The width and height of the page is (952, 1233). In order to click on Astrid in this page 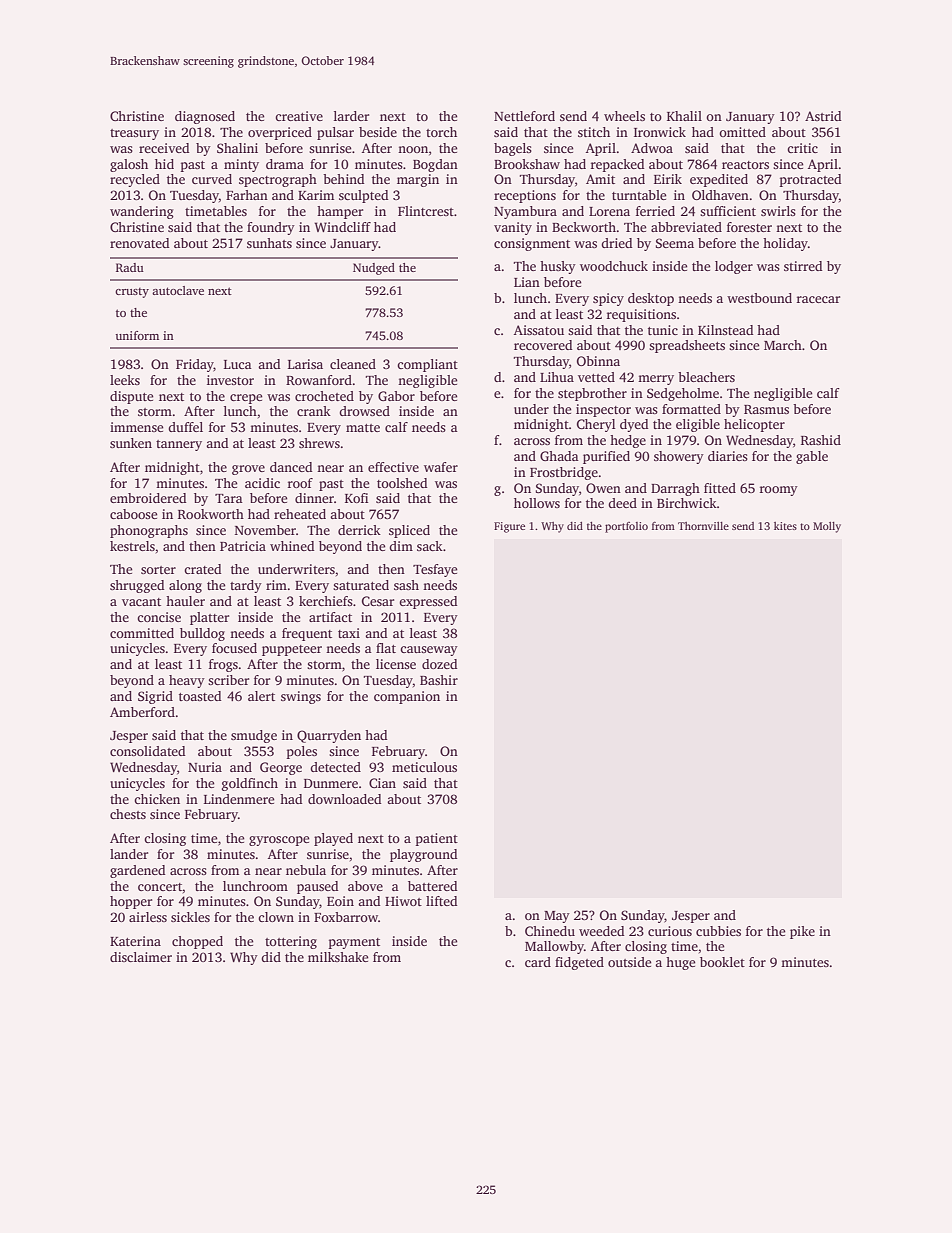, I will do `click(823, 116)`.
